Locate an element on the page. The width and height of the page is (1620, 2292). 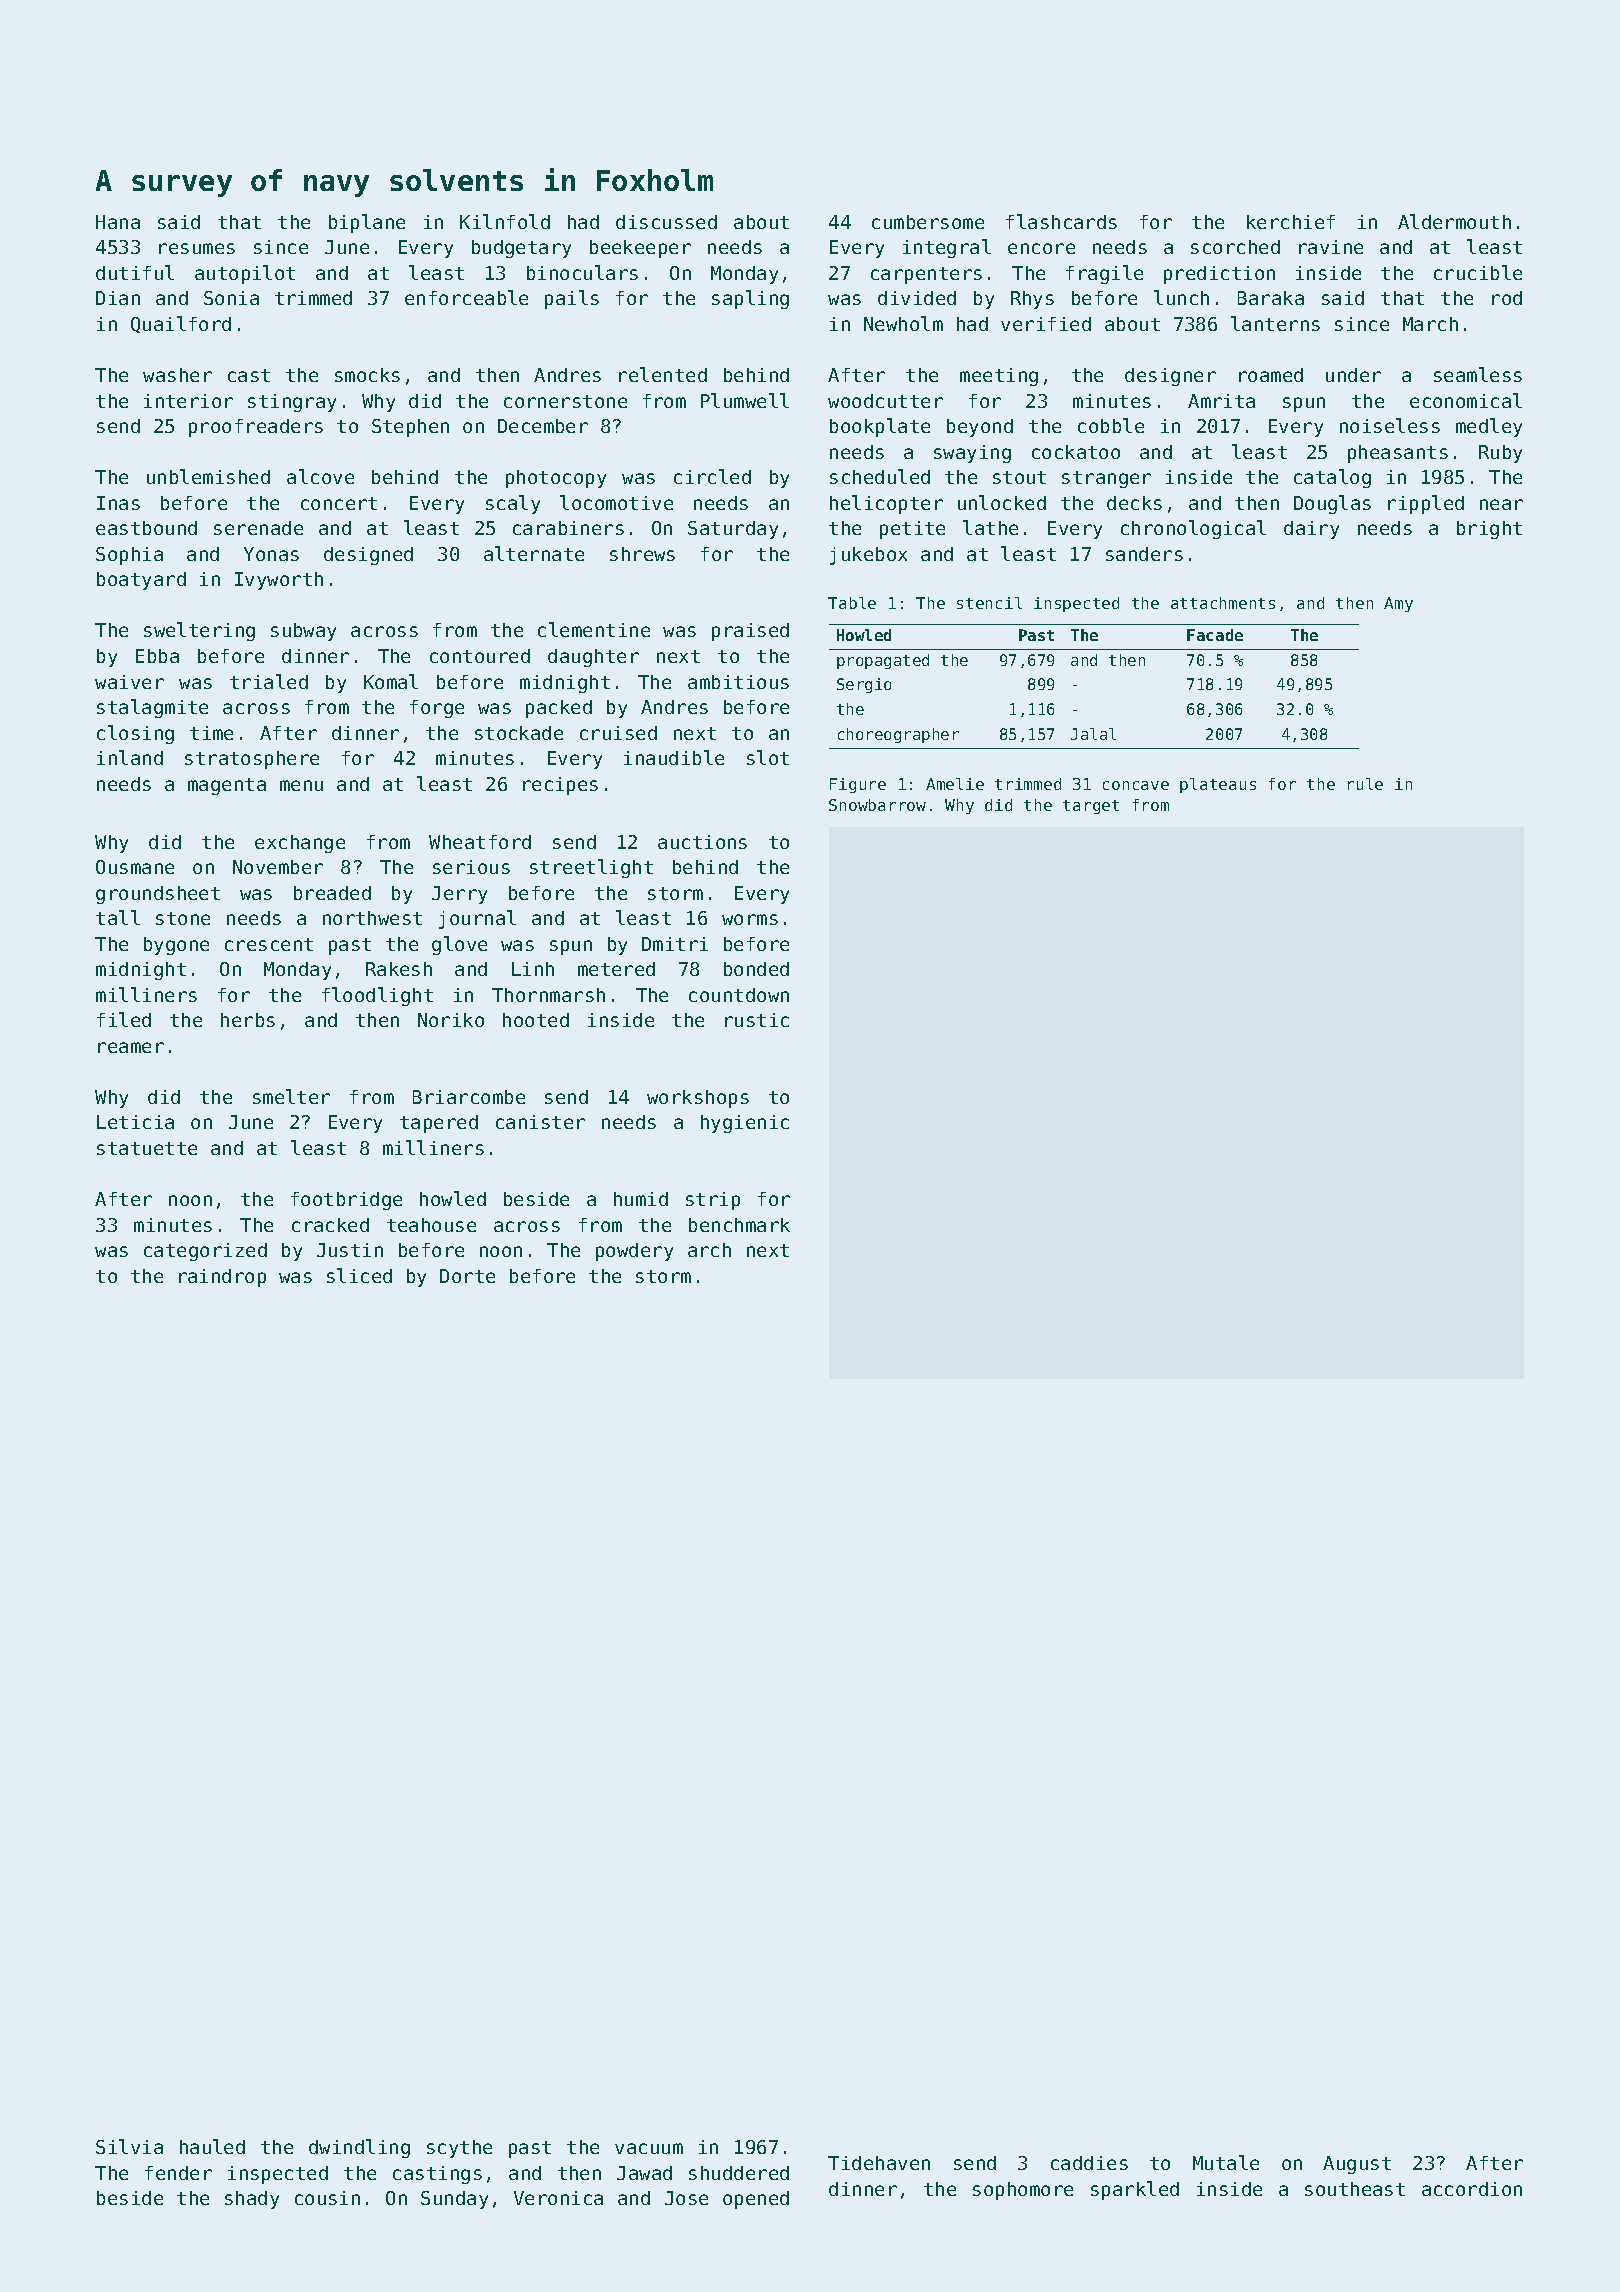
concert is located at coordinates (339, 503).
